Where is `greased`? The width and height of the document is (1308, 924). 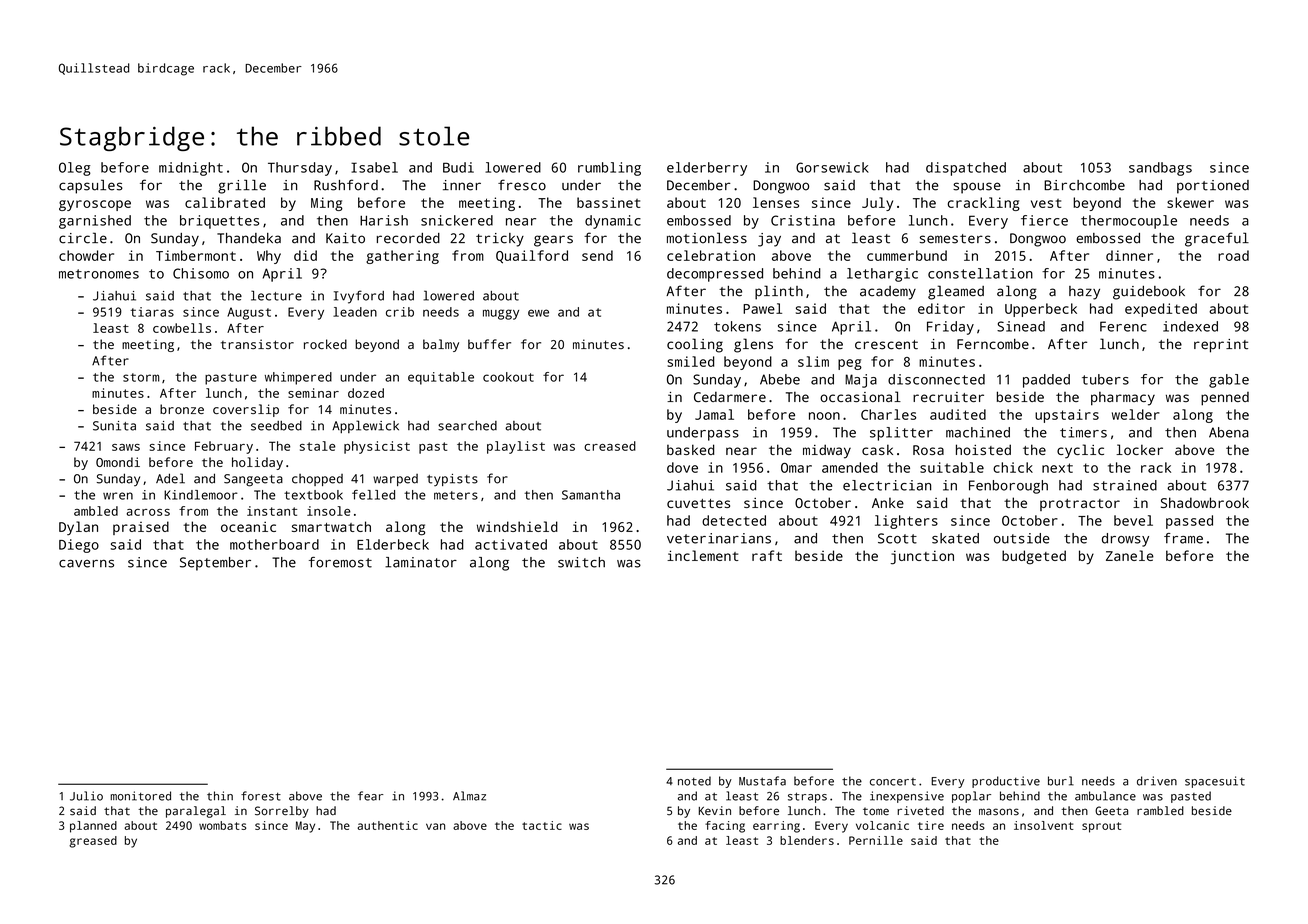
greased is located at coordinates (93, 842).
